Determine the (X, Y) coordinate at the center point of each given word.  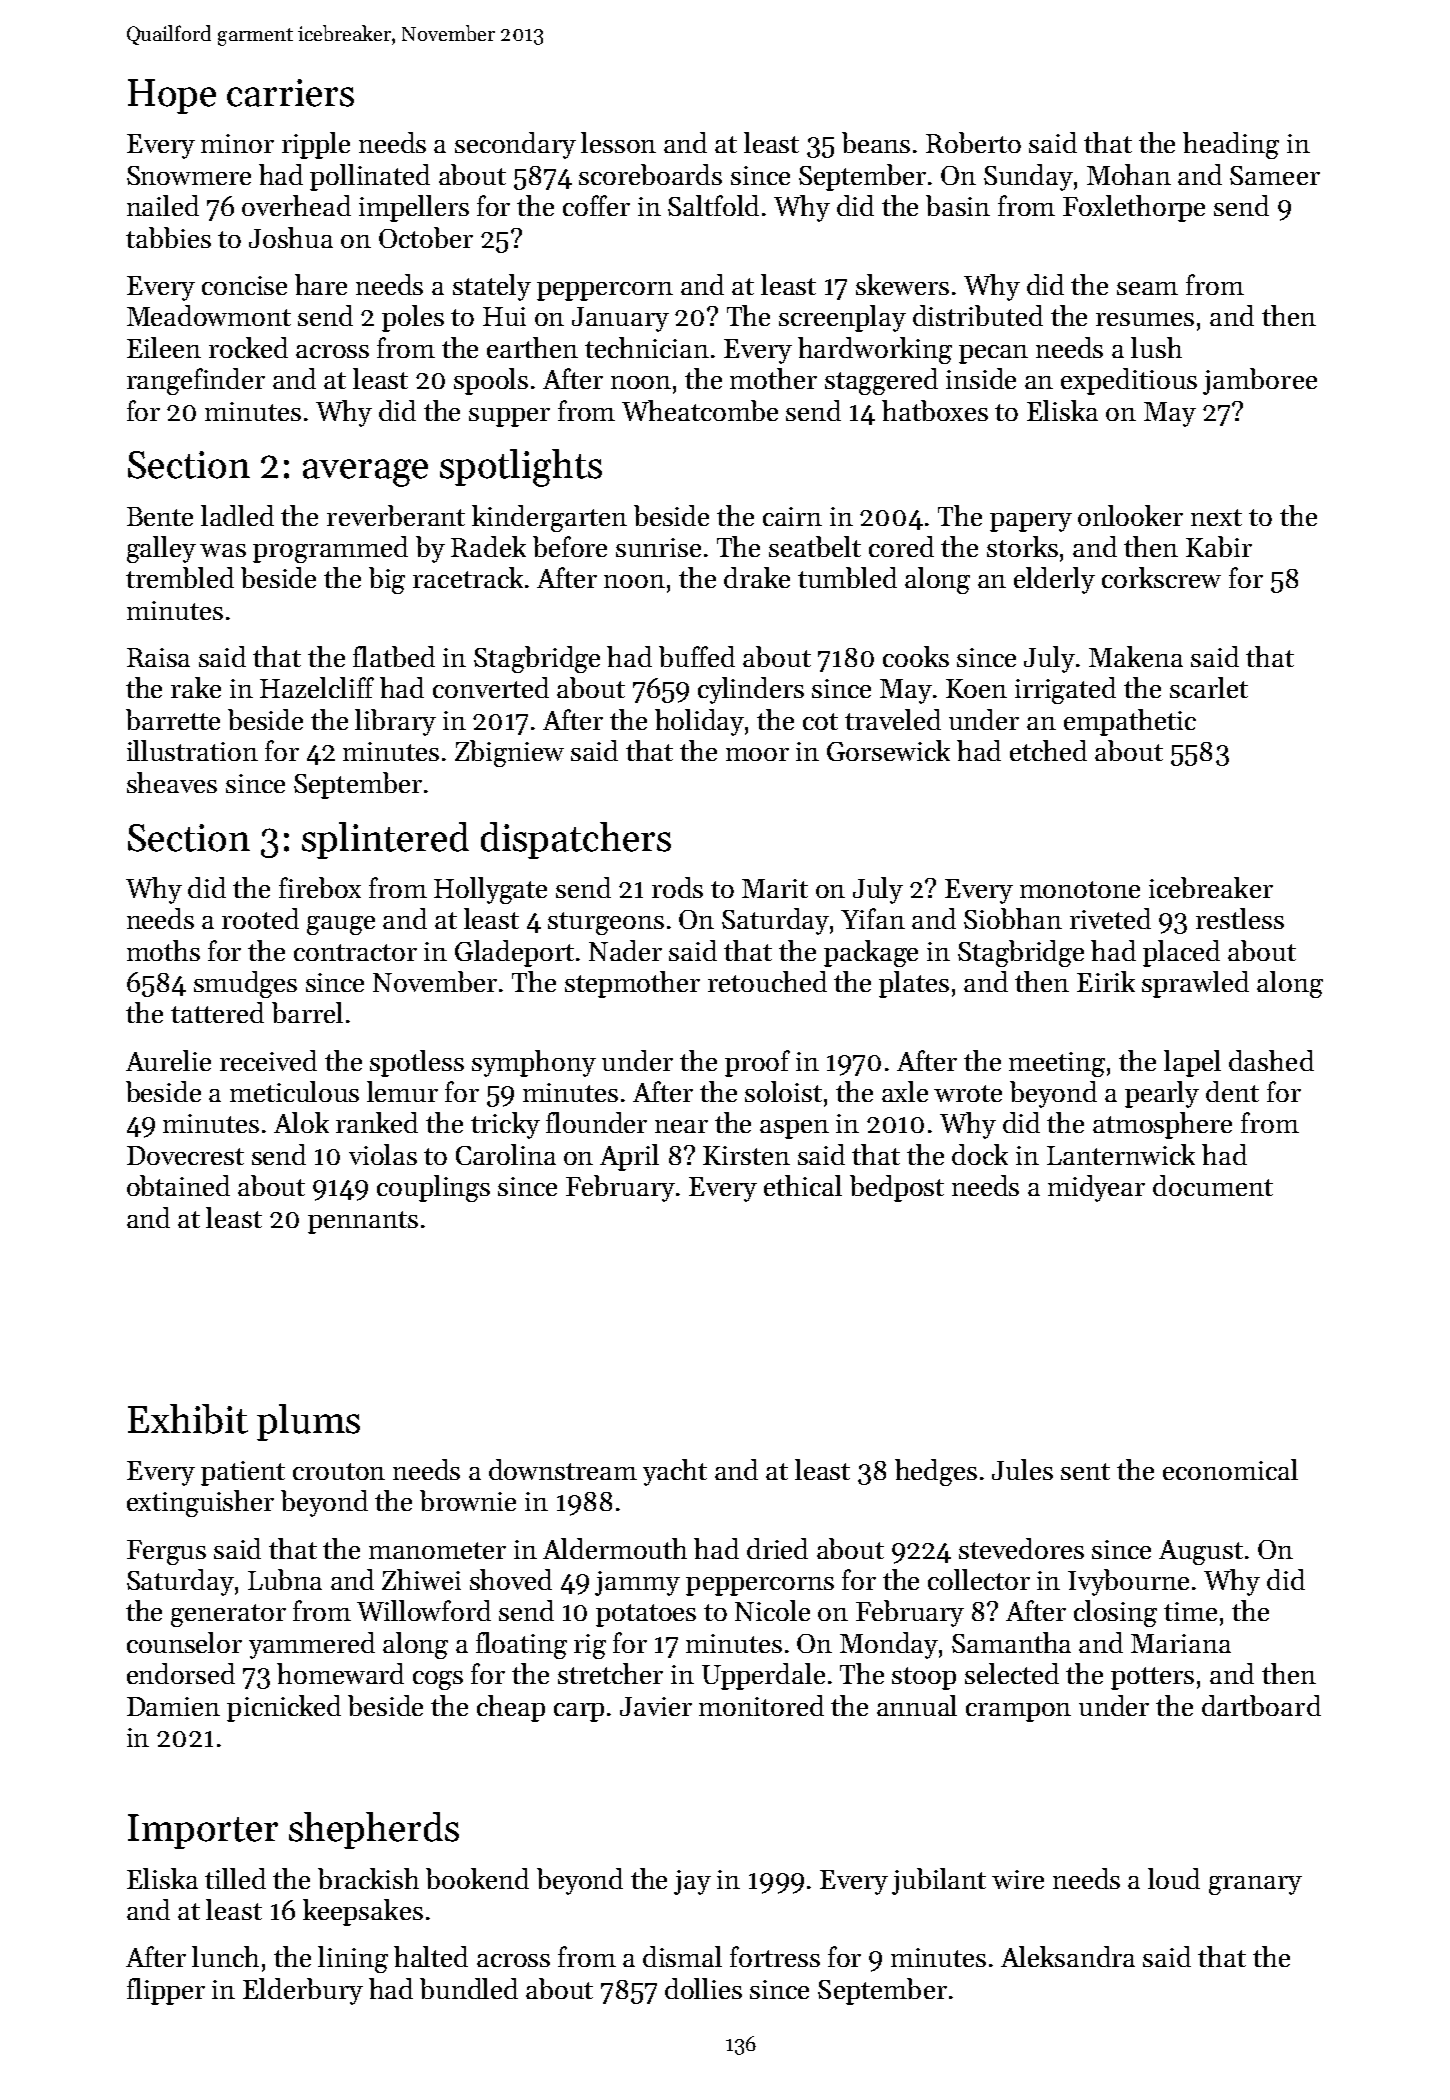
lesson (618, 142)
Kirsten (746, 1155)
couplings (433, 1188)
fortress (775, 1956)
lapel (1192, 1063)
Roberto (973, 142)
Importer (203, 1831)
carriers (290, 93)
